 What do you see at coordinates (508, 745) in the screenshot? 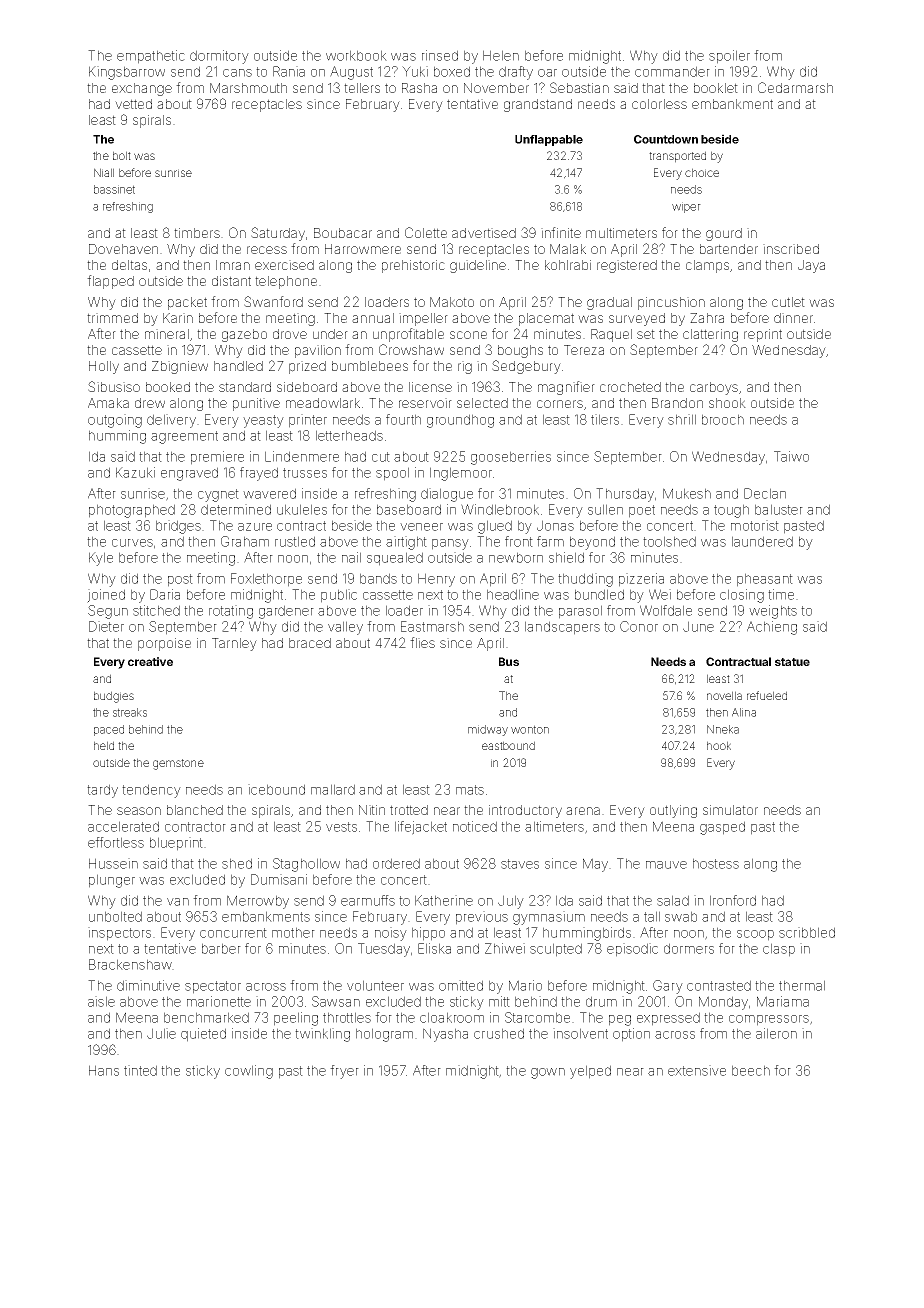
I see `eastbound` at bounding box center [508, 745].
